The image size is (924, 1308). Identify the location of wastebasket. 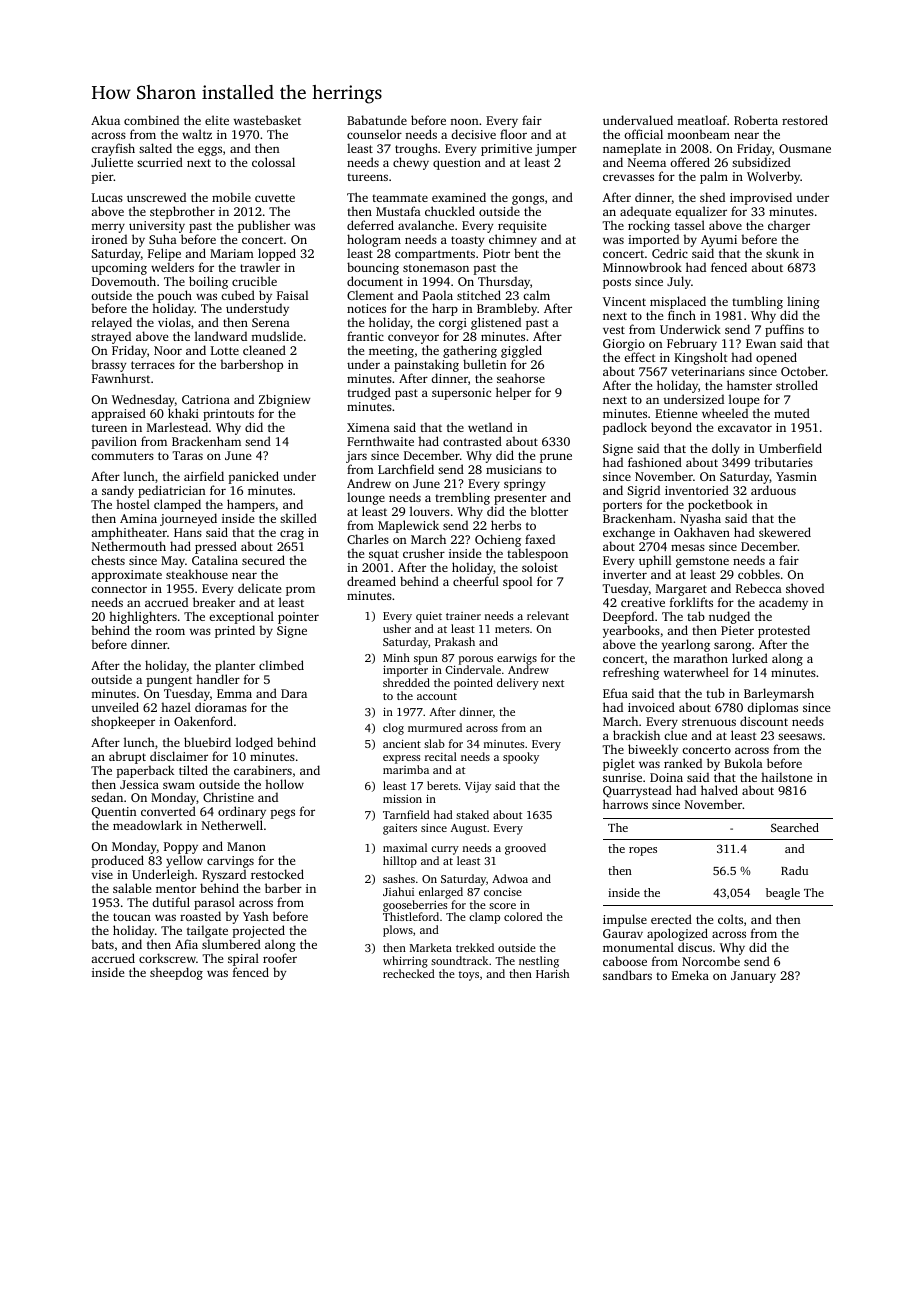
(267, 120).
